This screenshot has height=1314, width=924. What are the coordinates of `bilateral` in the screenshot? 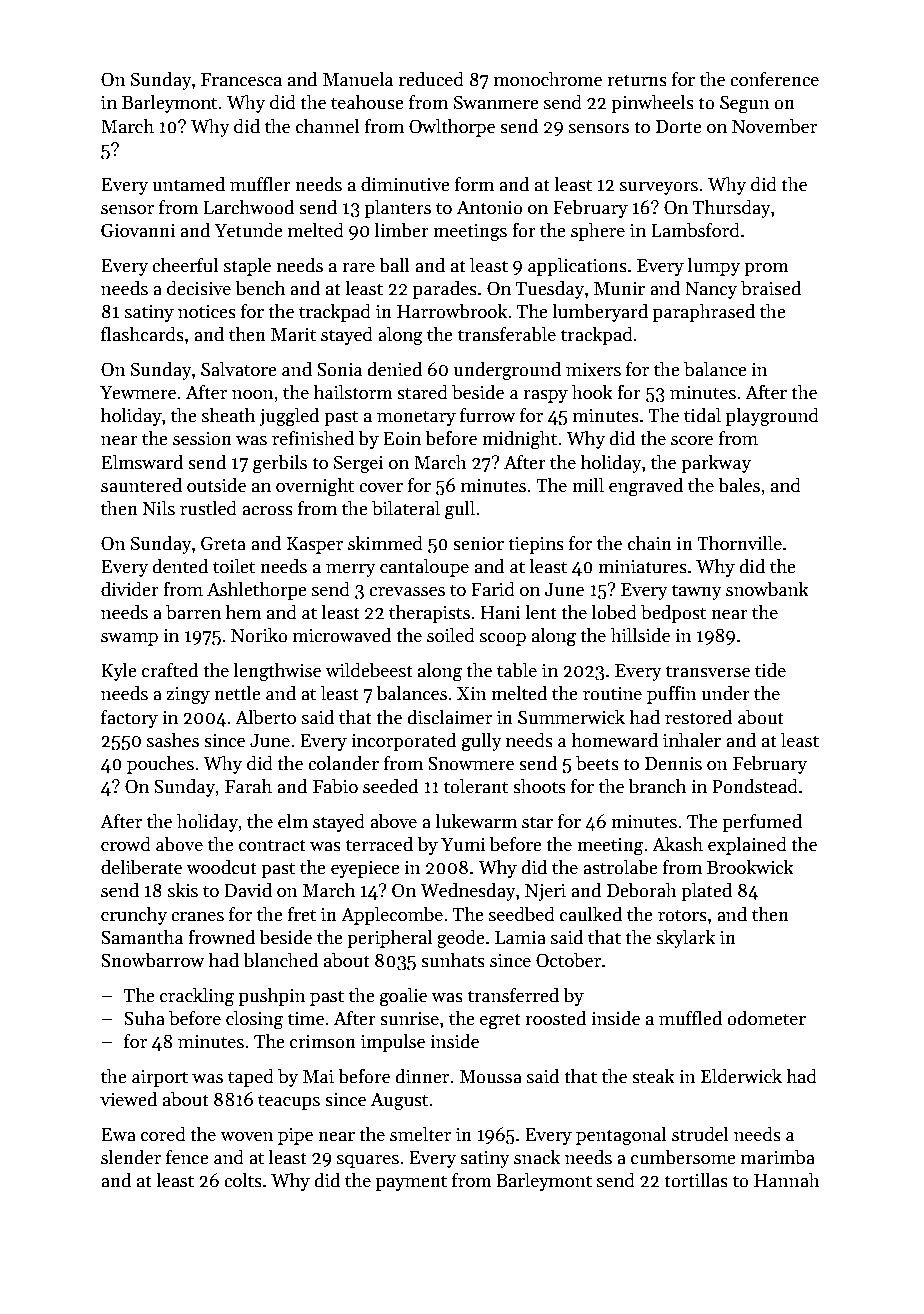 It's located at (406, 508).
